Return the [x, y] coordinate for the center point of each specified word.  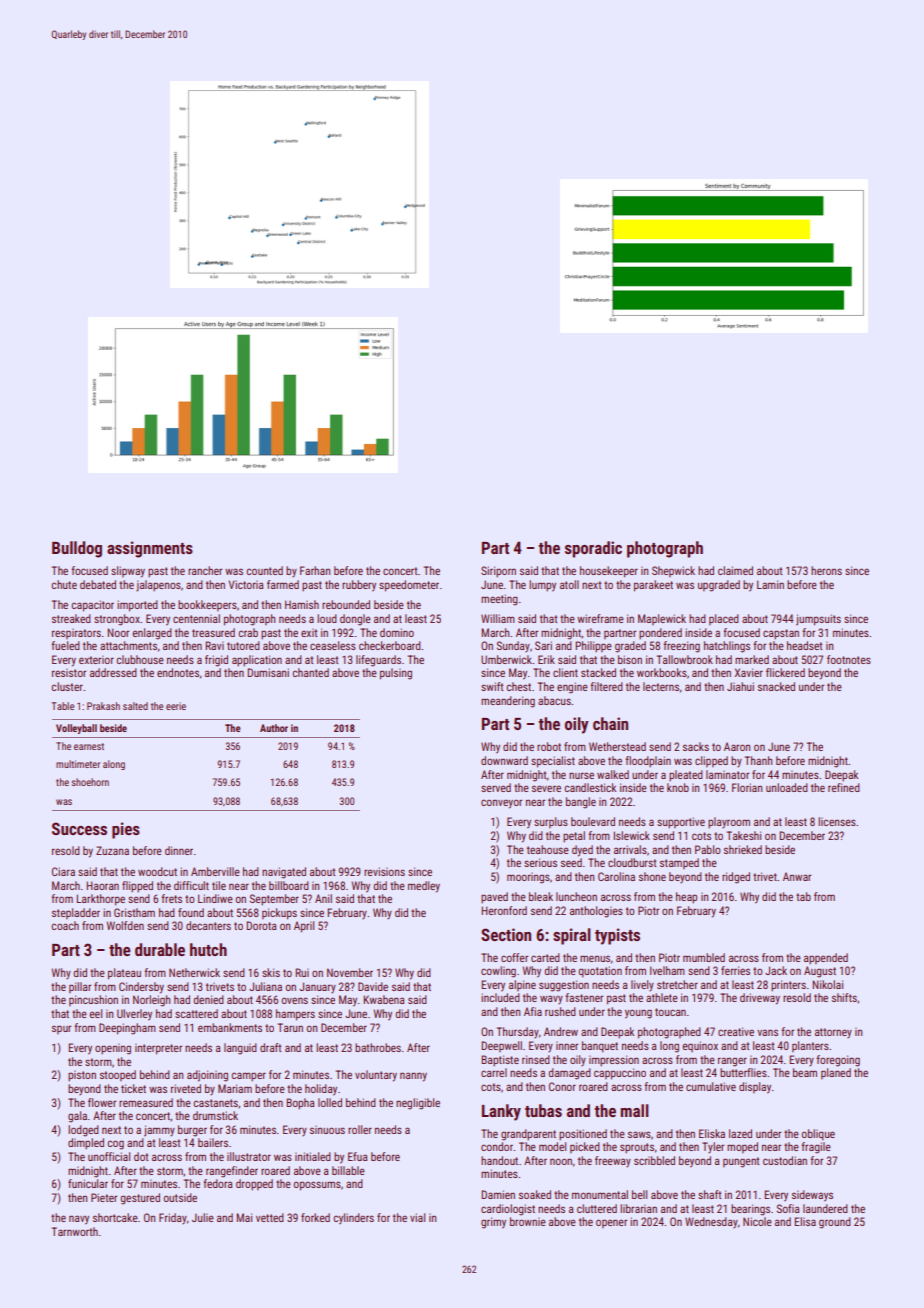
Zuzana [112, 850]
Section [506, 934]
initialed [313, 1156]
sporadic [593, 549]
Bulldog [77, 549]
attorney [833, 1033]
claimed [735, 570]
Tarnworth [75, 1231]
